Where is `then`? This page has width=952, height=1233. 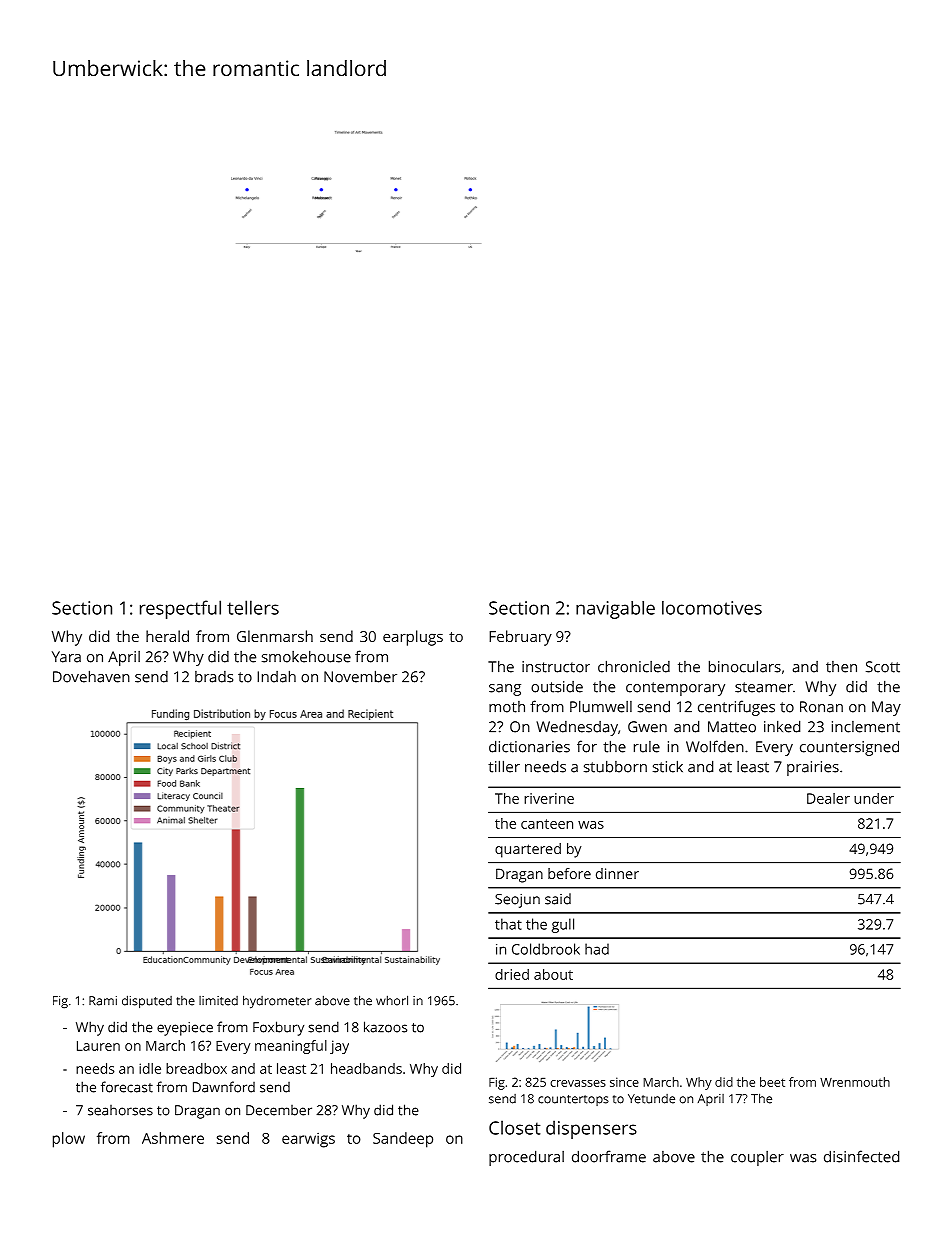 then is located at coordinates (841, 667).
